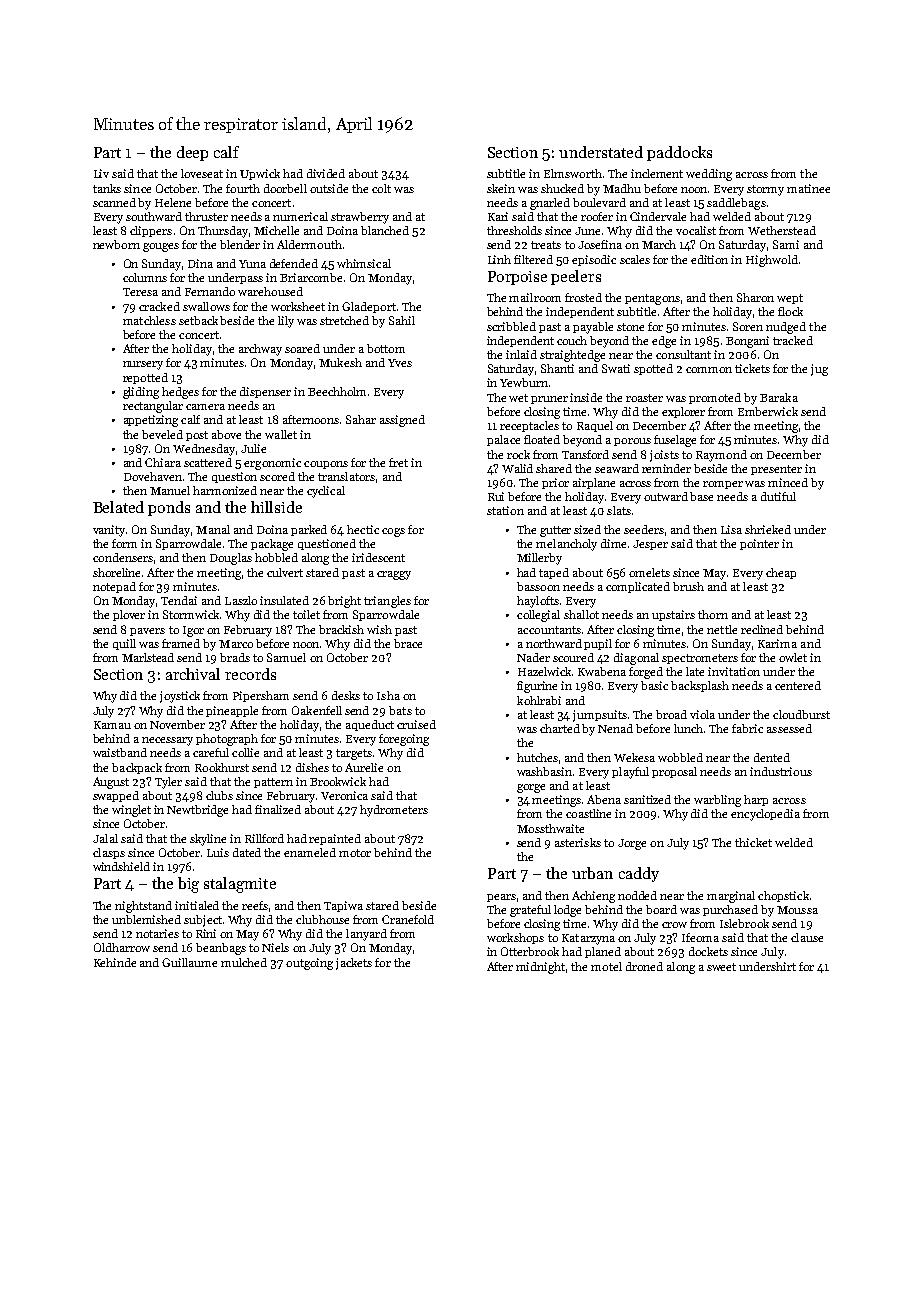  Describe the element at coordinates (537, 757) in the screenshot. I see `hutches` at that location.
